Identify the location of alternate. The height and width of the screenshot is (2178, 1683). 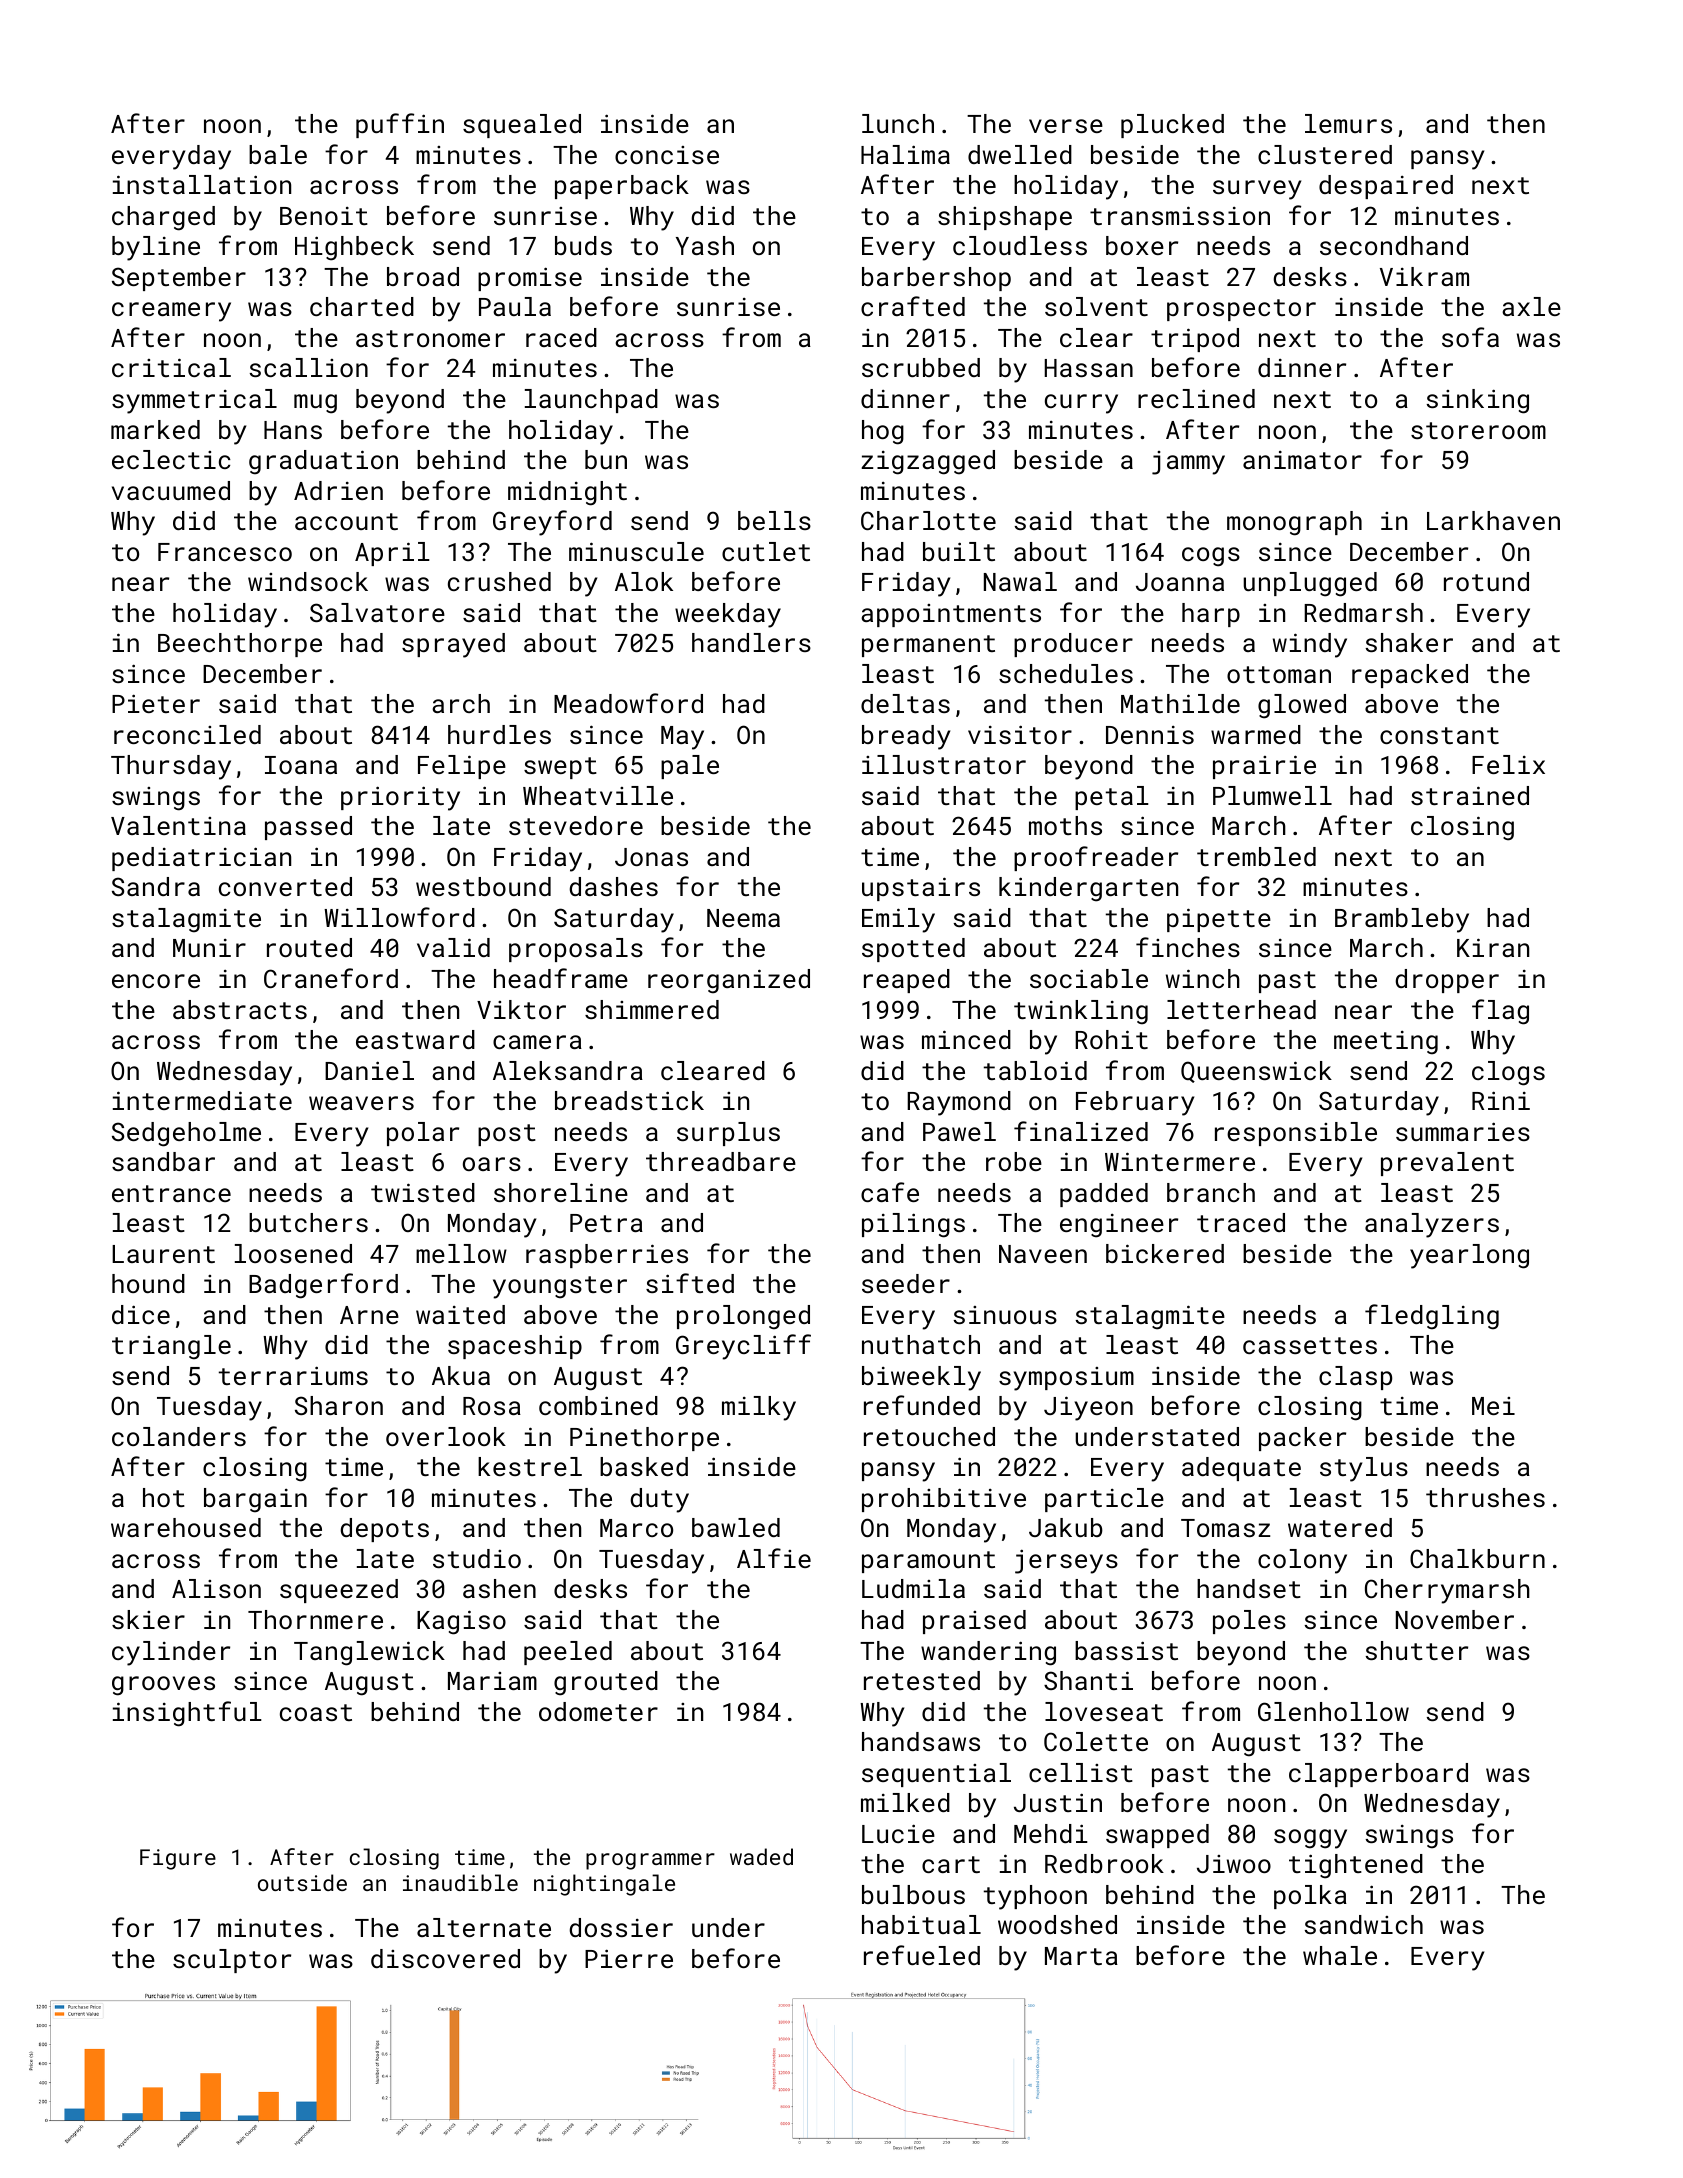
(484, 1927).
